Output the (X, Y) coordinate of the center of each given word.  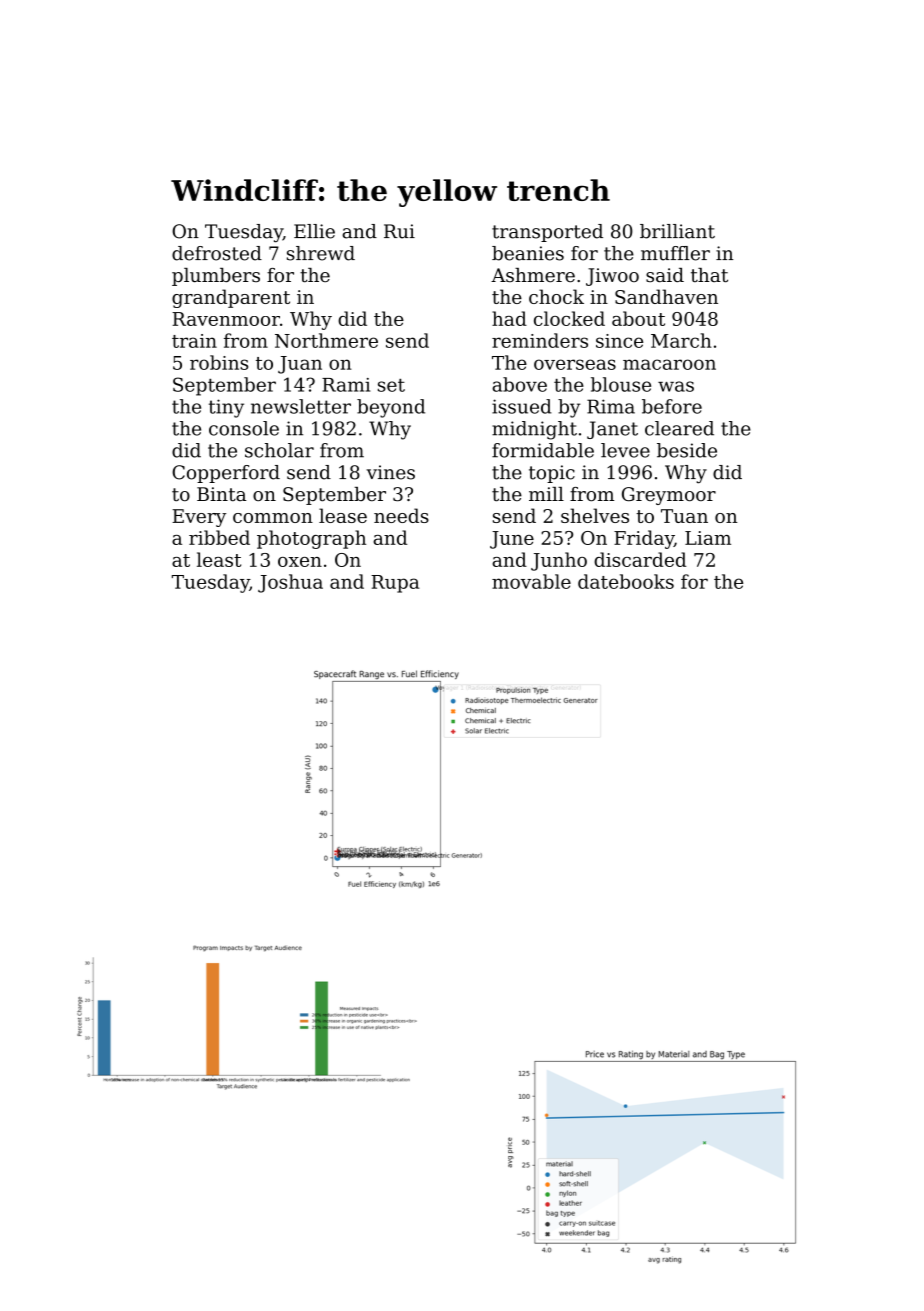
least (219, 559)
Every (199, 518)
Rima (611, 406)
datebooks (626, 581)
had (509, 318)
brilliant (677, 231)
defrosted (217, 253)
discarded (640, 559)
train (194, 341)
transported (547, 233)
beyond (391, 408)
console (244, 428)
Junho (559, 561)
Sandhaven (666, 296)
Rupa (395, 584)
